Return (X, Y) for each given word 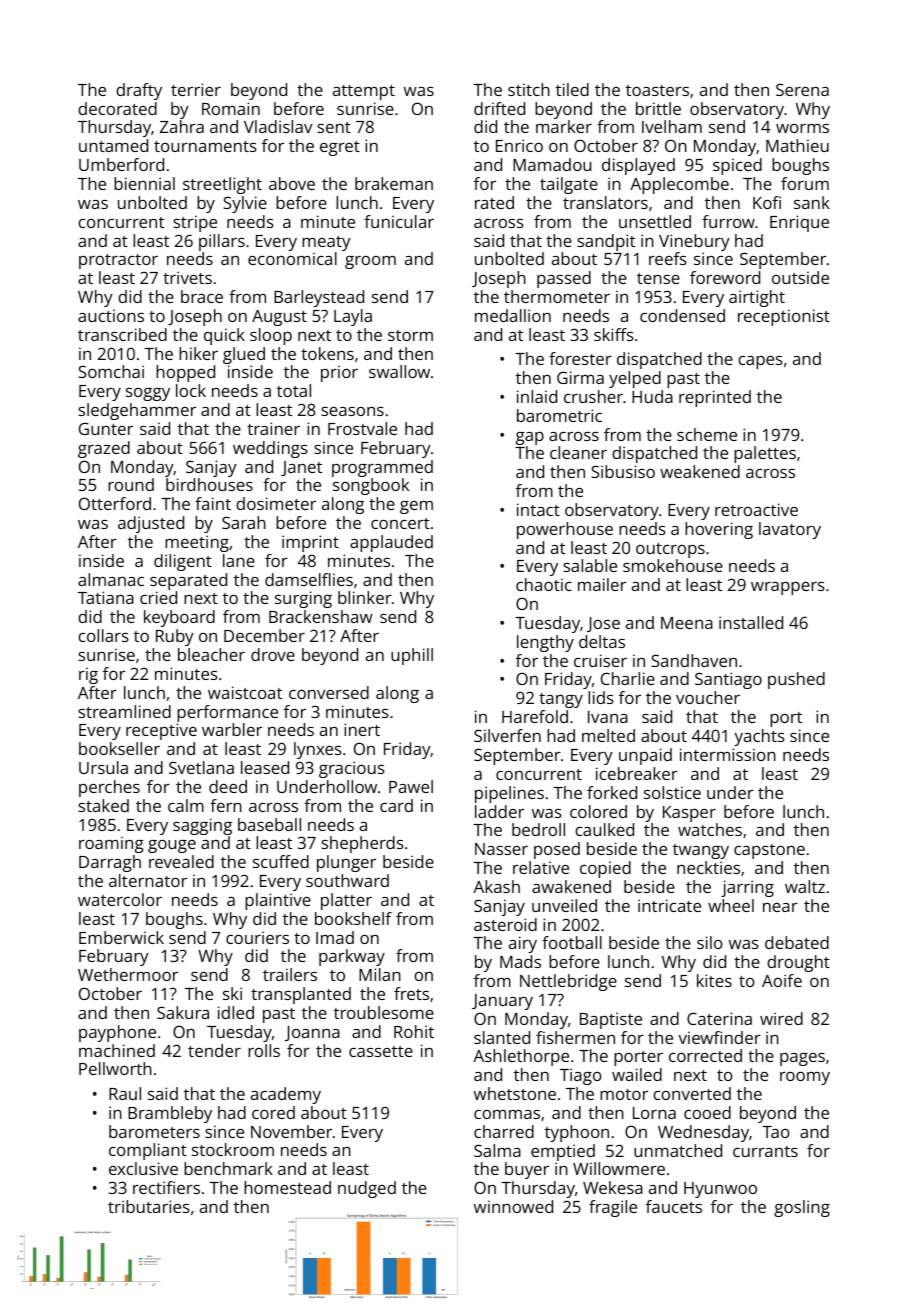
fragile (613, 1208)
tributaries (149, 1206)
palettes (765, 454)
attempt (364, 92)
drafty (139, 91)
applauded (391, 543)
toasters (657, 90)
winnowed (513, 1206)
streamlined (124, 711)
